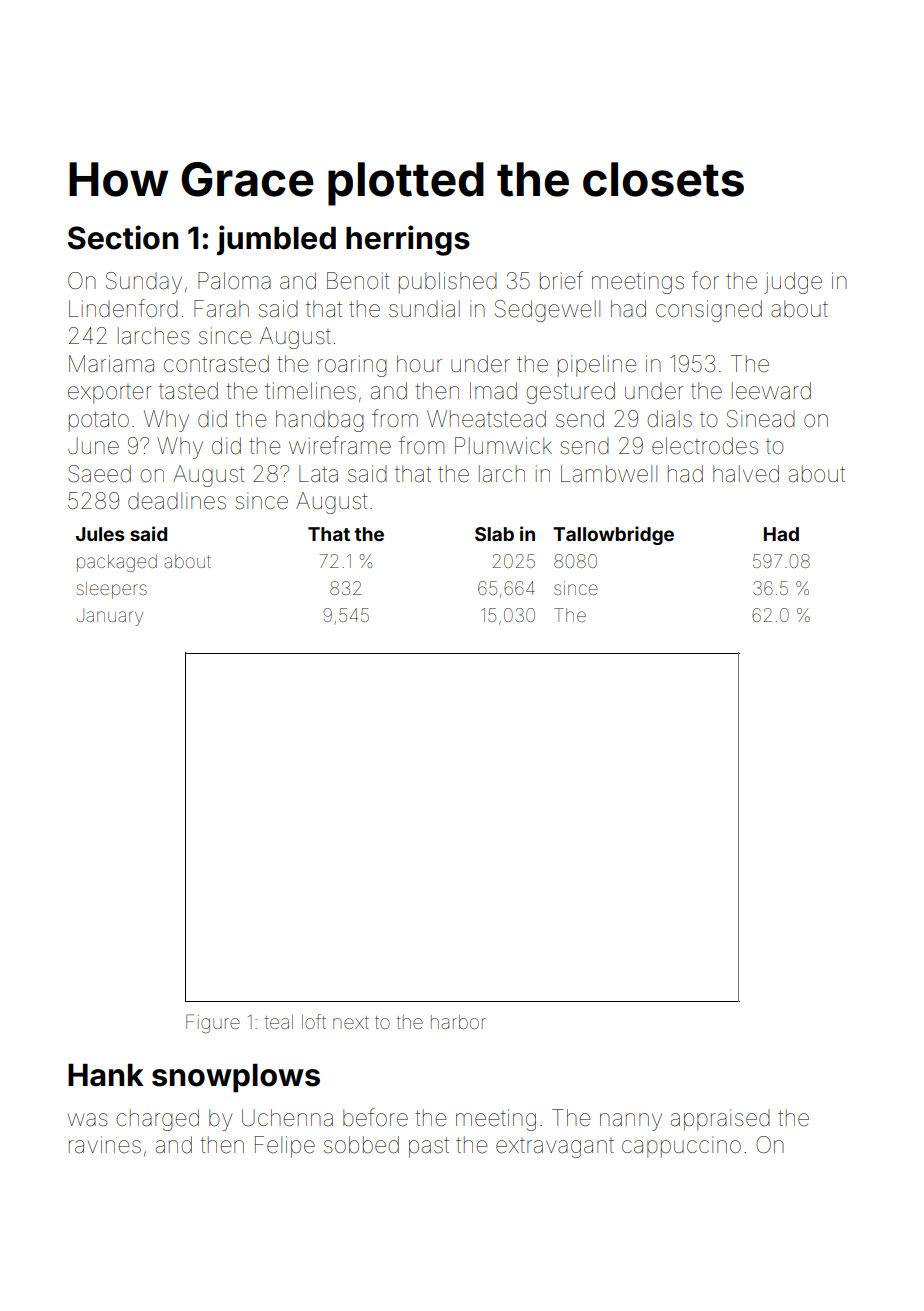 Image resolution: width=924 pixels, height=1311 pixels. What do you see at coordinates (561, 280) in the image?
I see `brief` at bounding box center [561, 280].
